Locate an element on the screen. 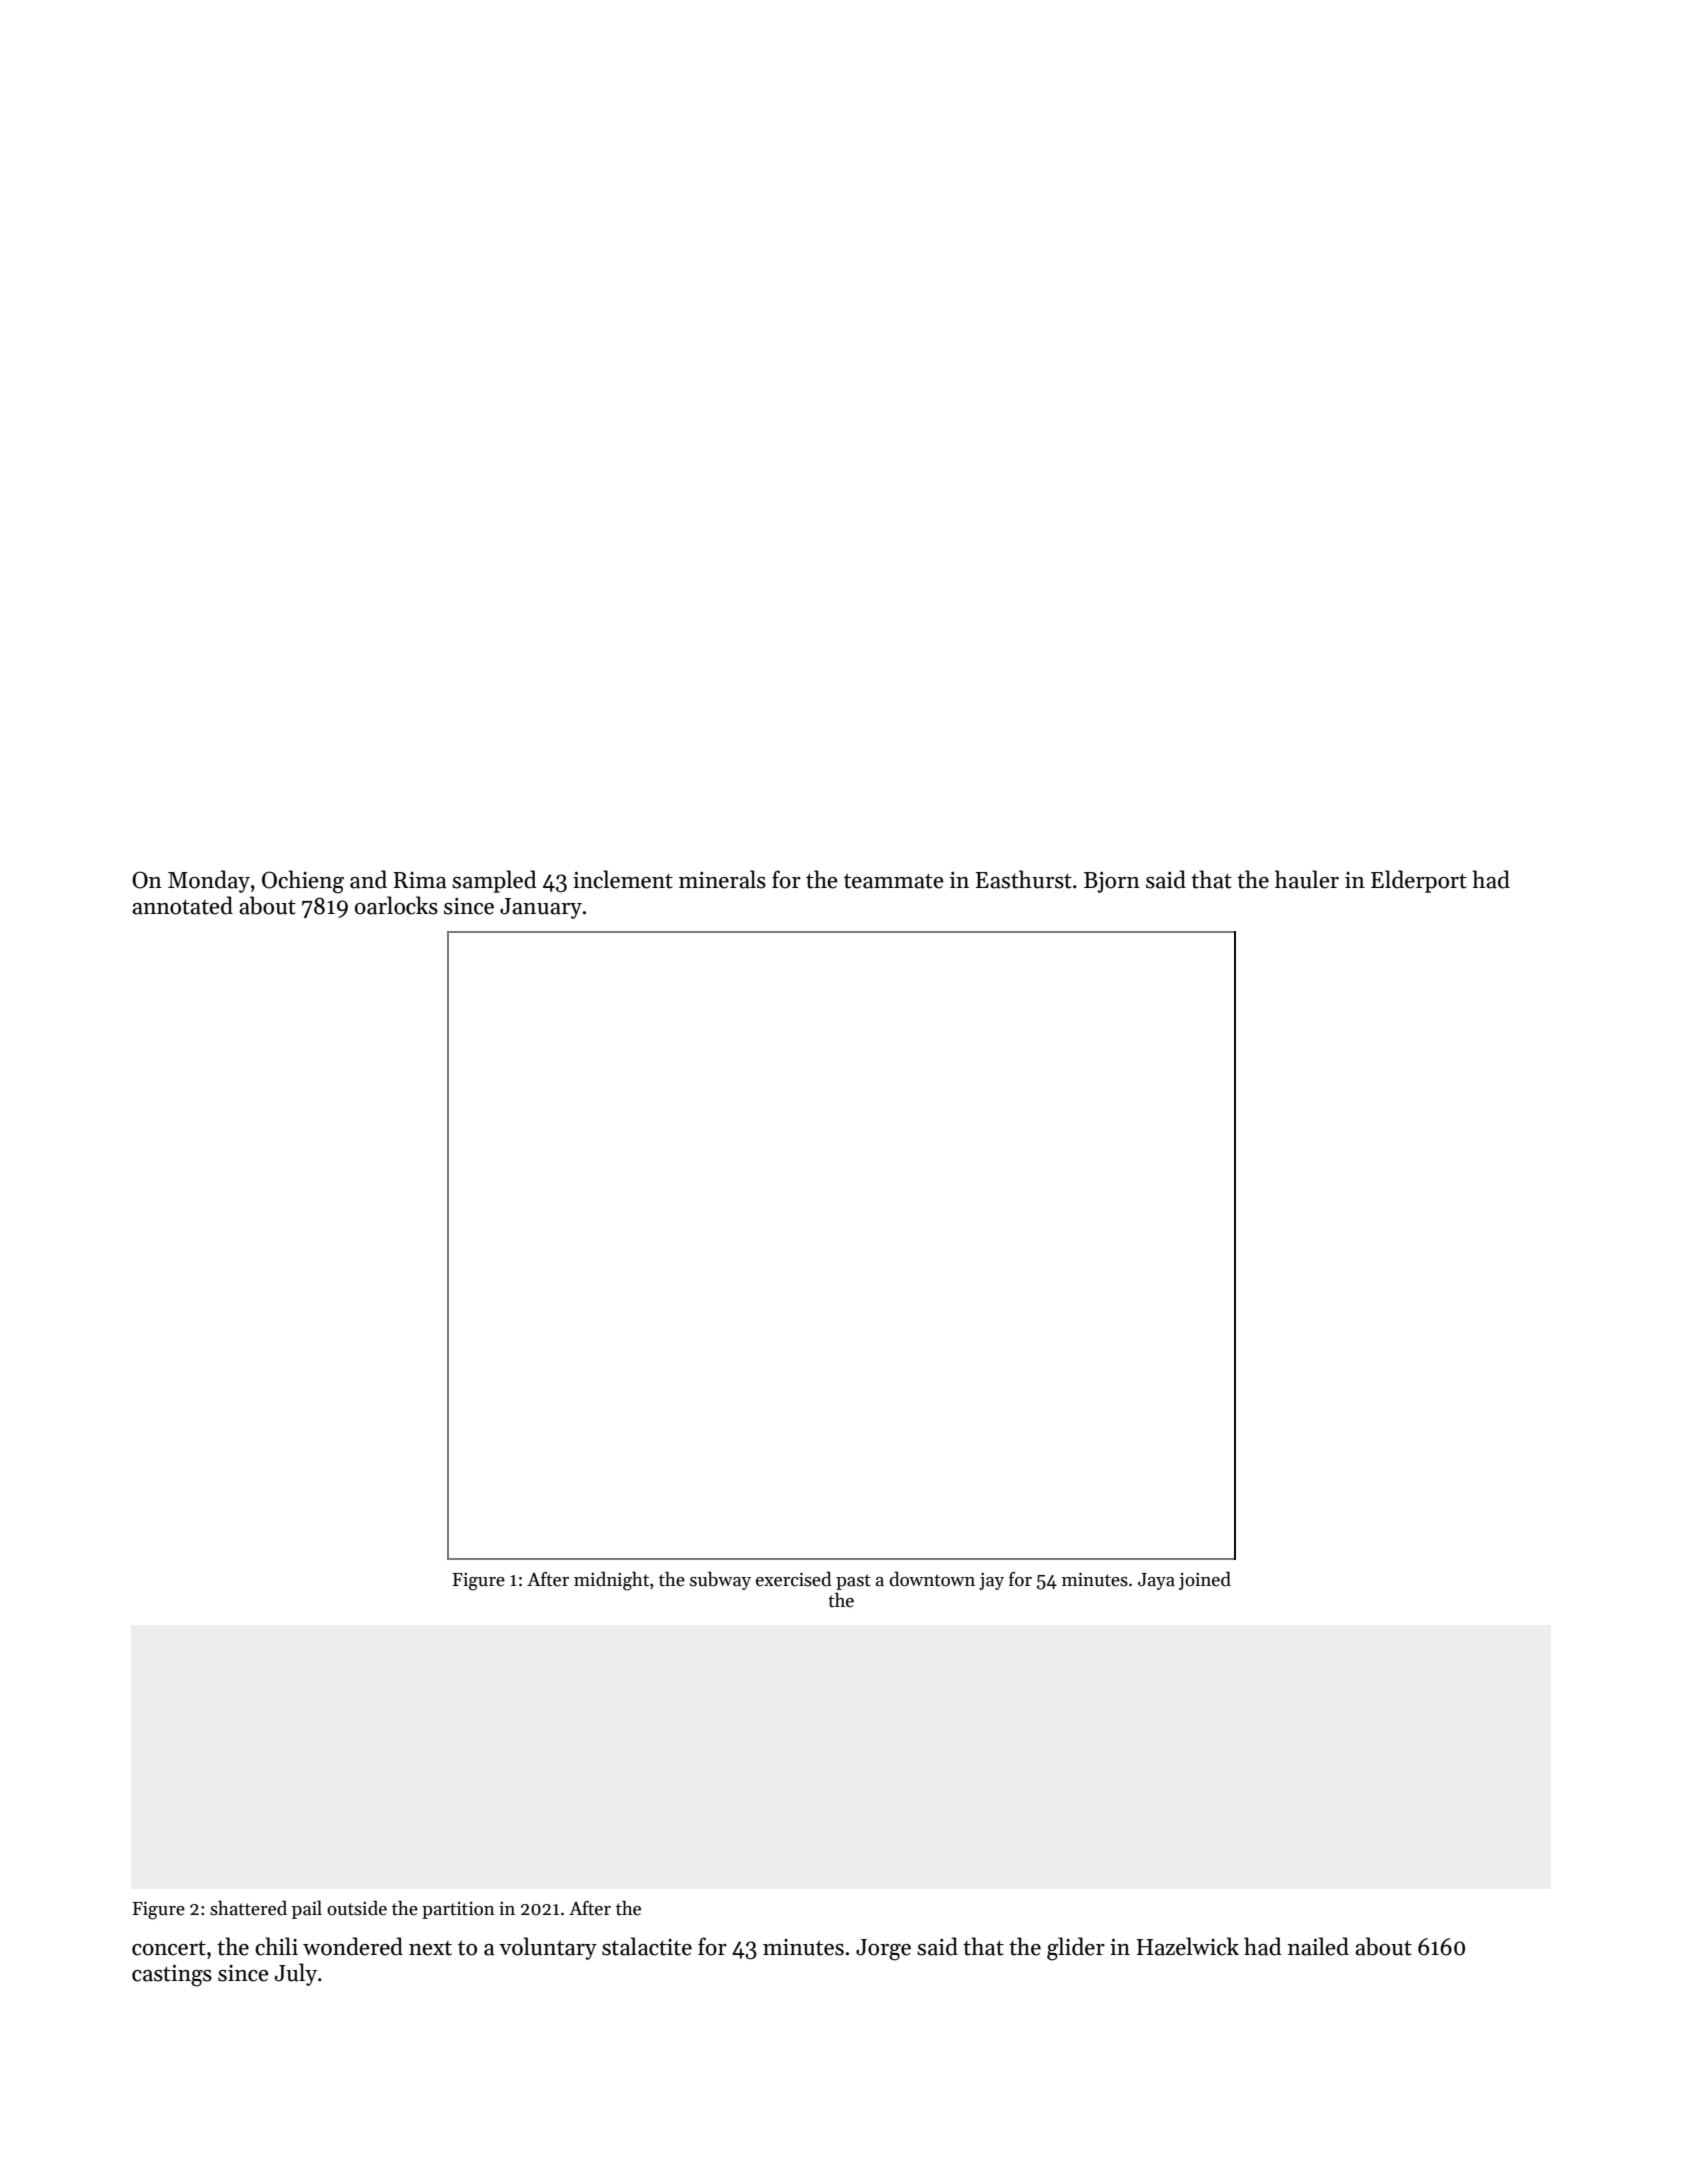  stalactite is located at coordinates (647, 1946).
